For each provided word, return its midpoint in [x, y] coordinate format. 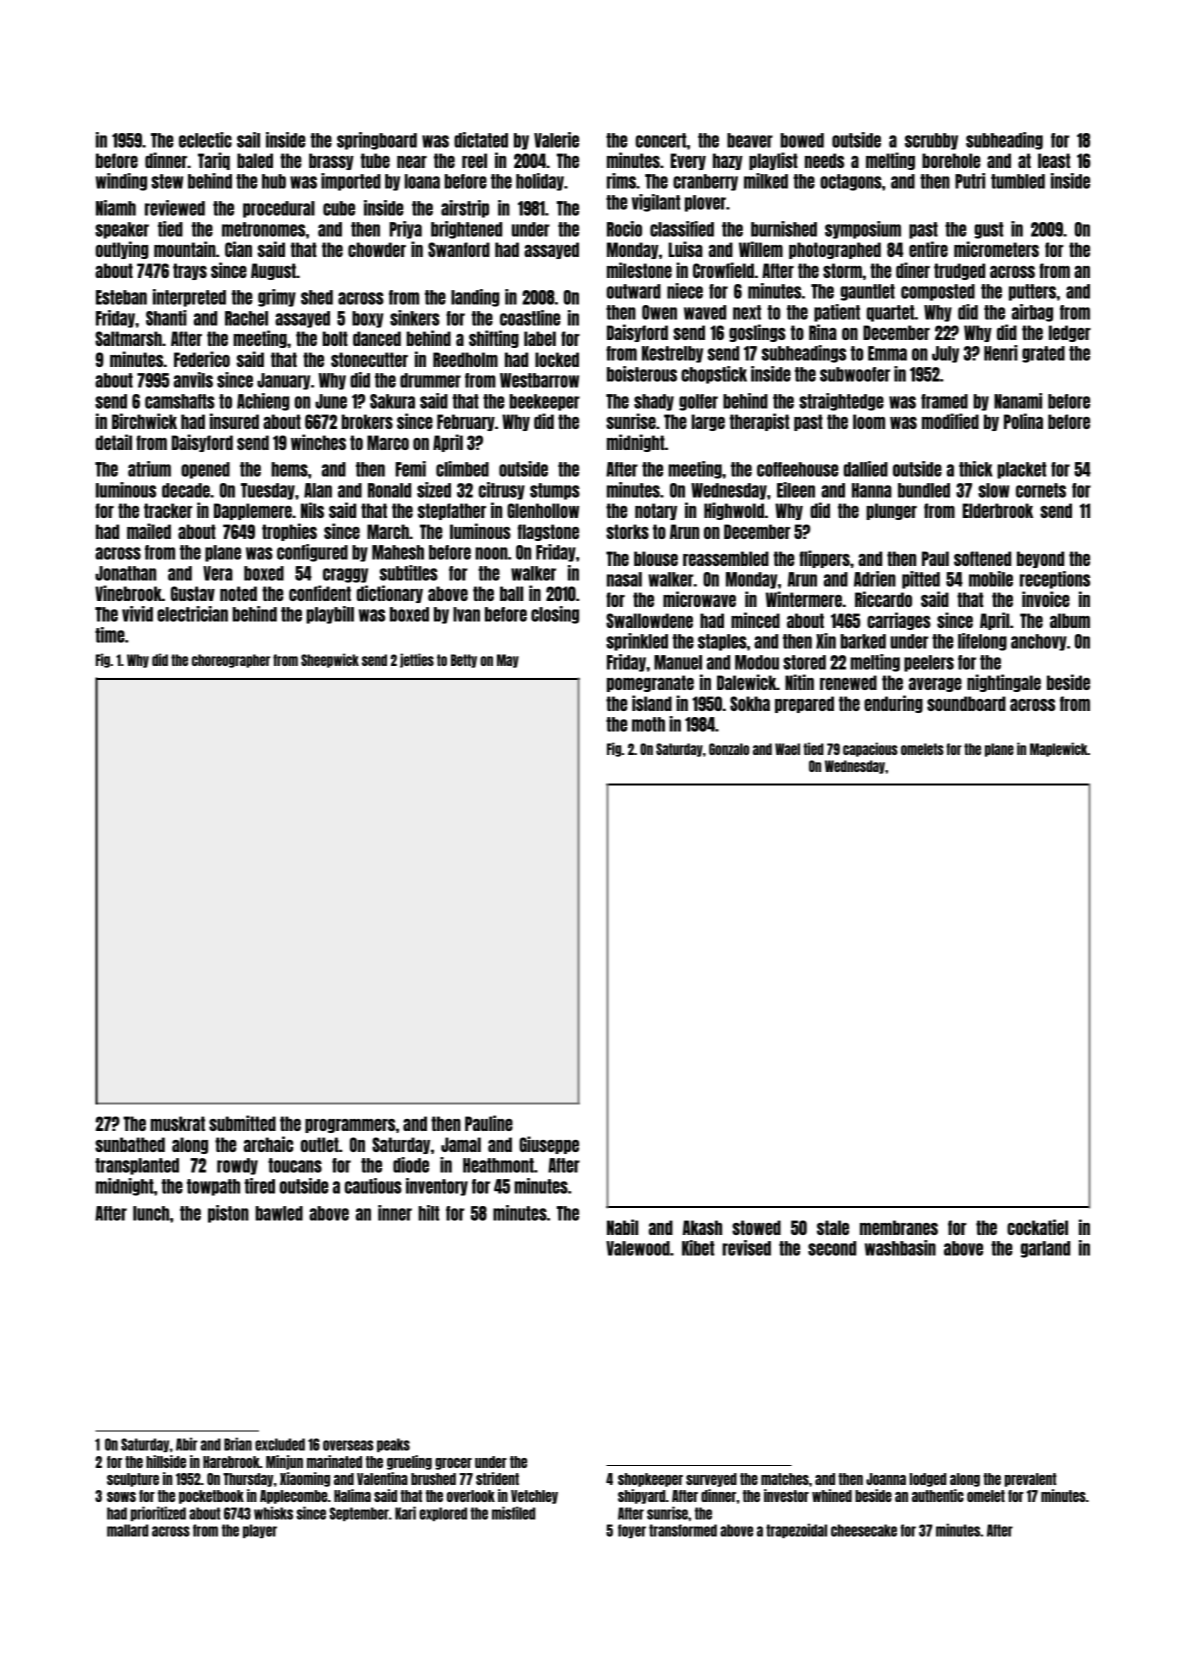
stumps [555, 491]
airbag [1032, 313]
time [110, 635]
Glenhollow [543, 510]
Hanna [872, 490]
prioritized [158, 1513]
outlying [122, 250]
